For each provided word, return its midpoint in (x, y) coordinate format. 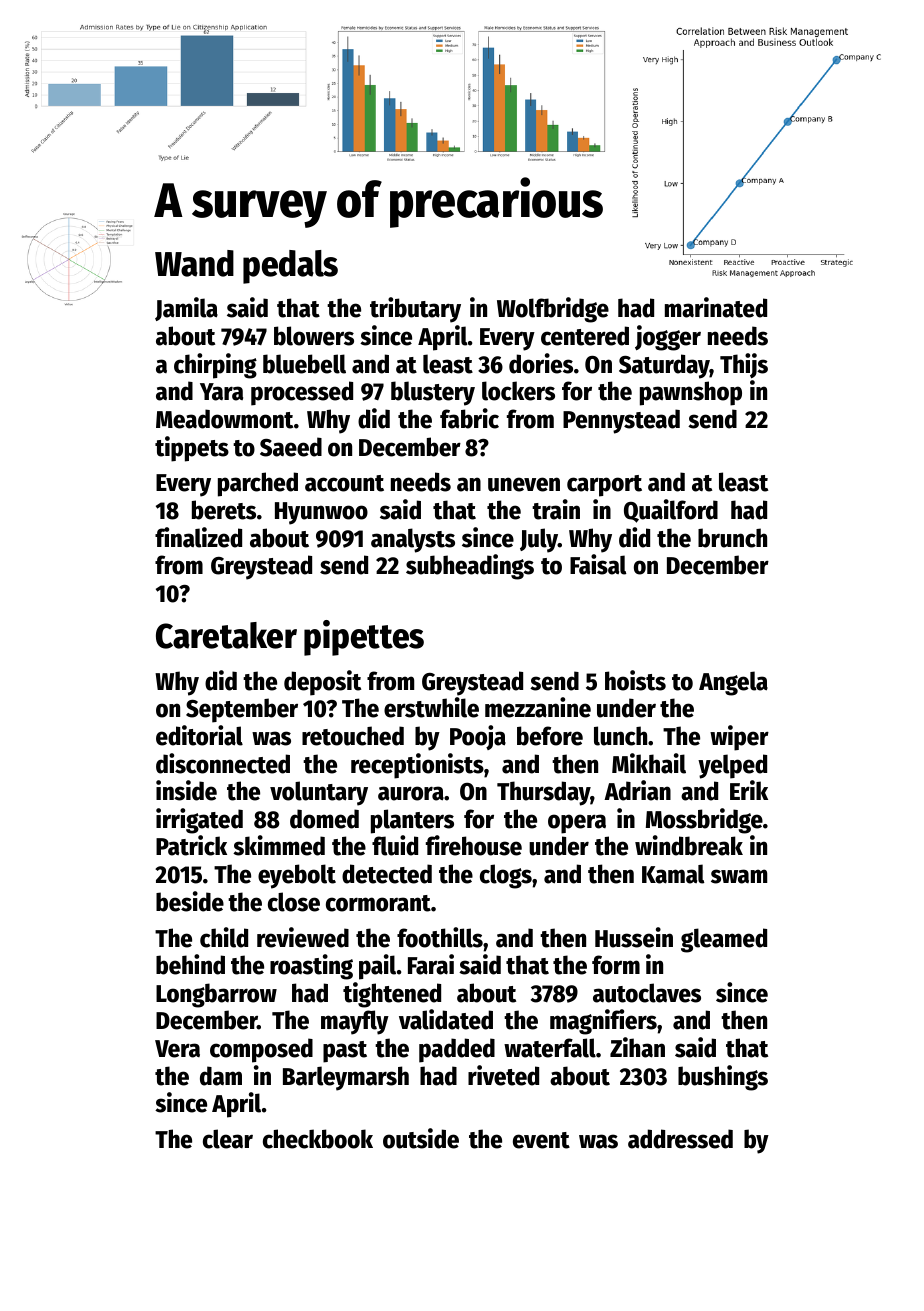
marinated (716, 307)
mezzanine (538, 707)
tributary (415, 310)
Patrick (191, 845)
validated (446, 1019)
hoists (635, 680)
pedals (290, 267)
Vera (177, 1049)
